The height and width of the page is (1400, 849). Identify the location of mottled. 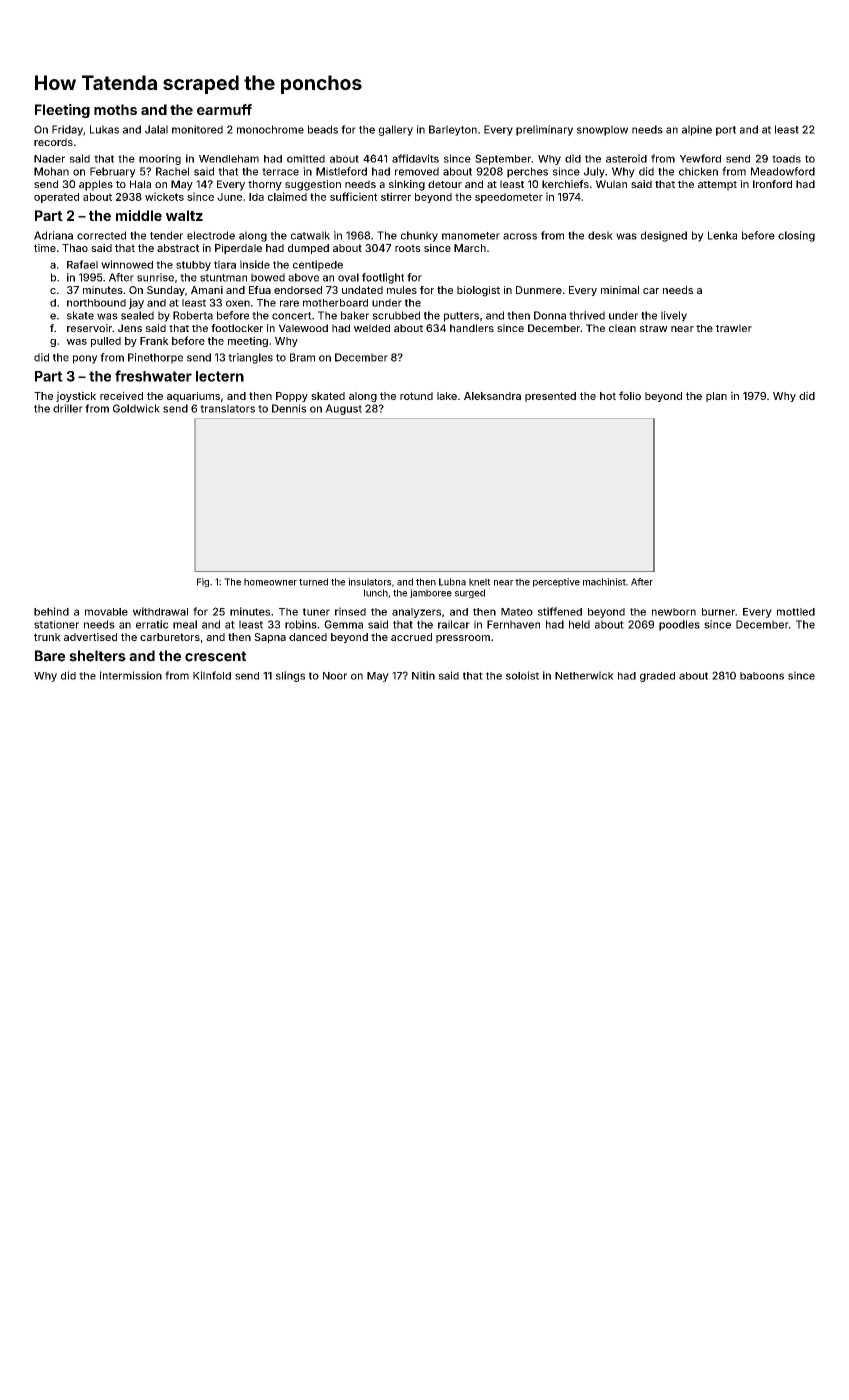
(796, 612).
